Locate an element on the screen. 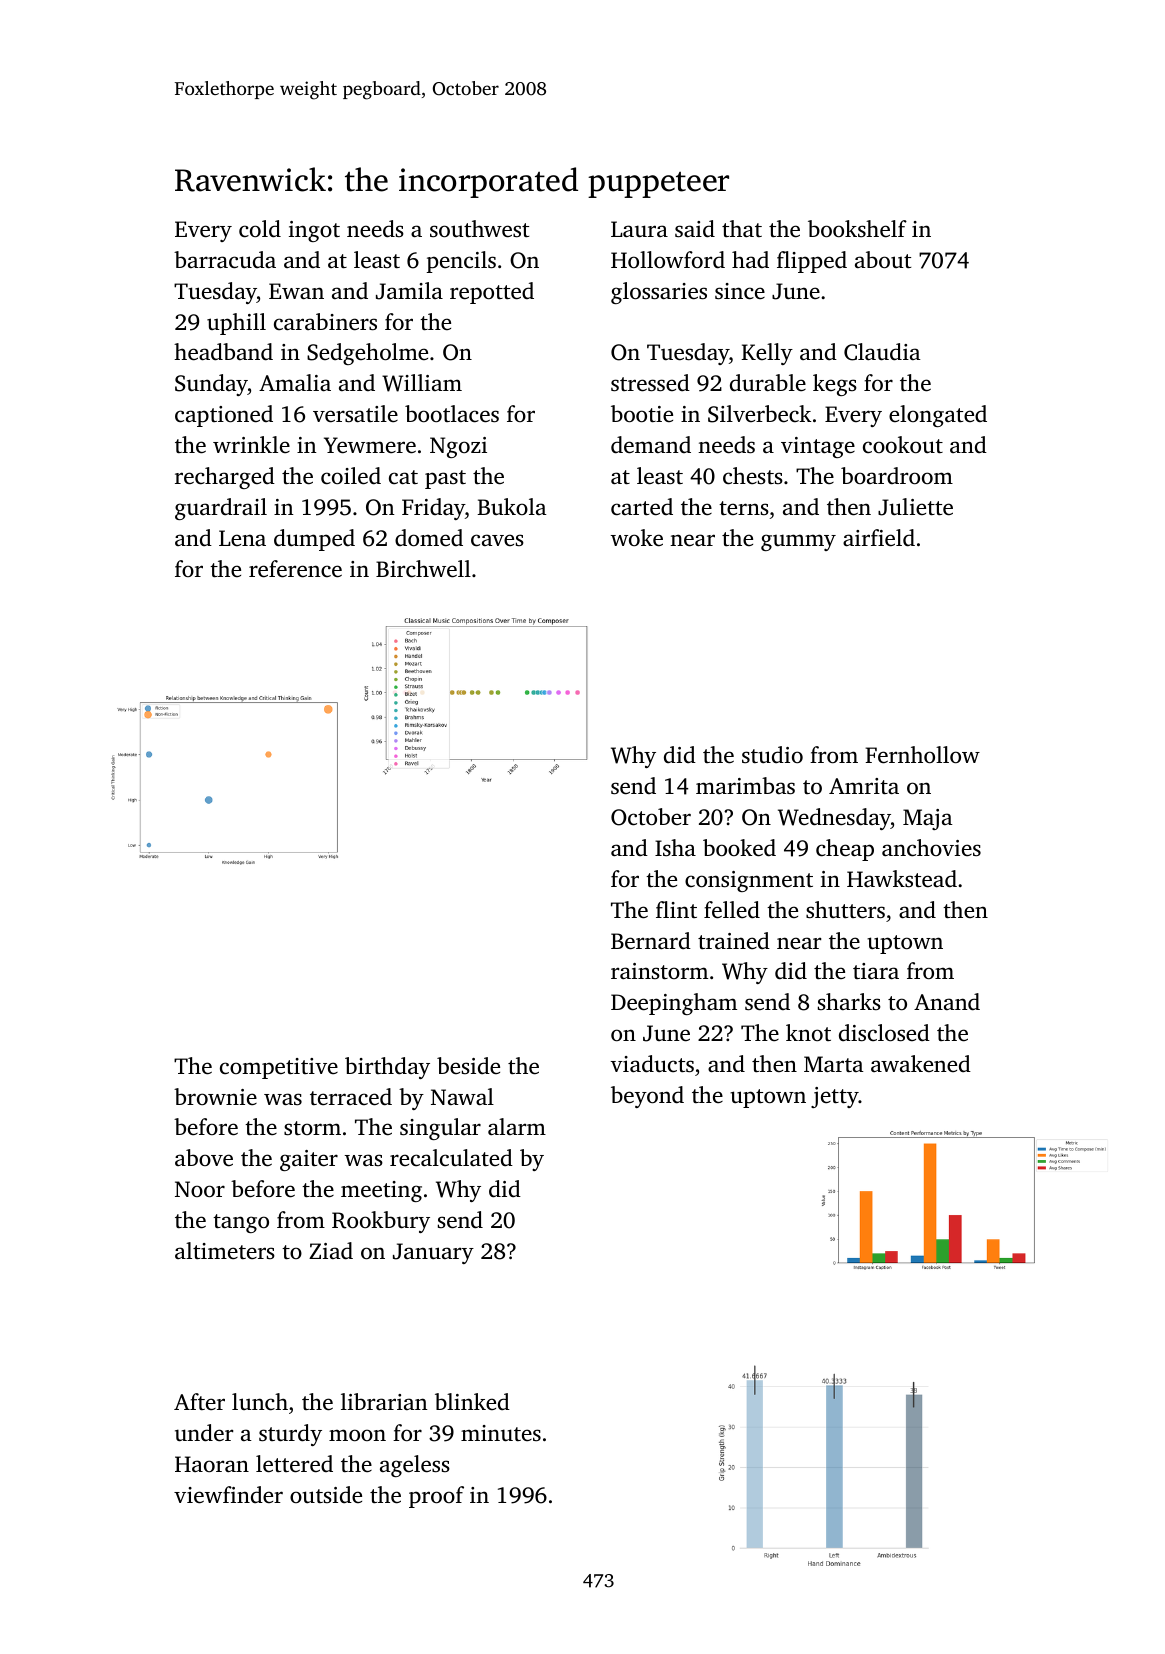 Image resolution: width=1165 pixels, height=1654 pixels. competitive is located at coordinates (279, 1068).
